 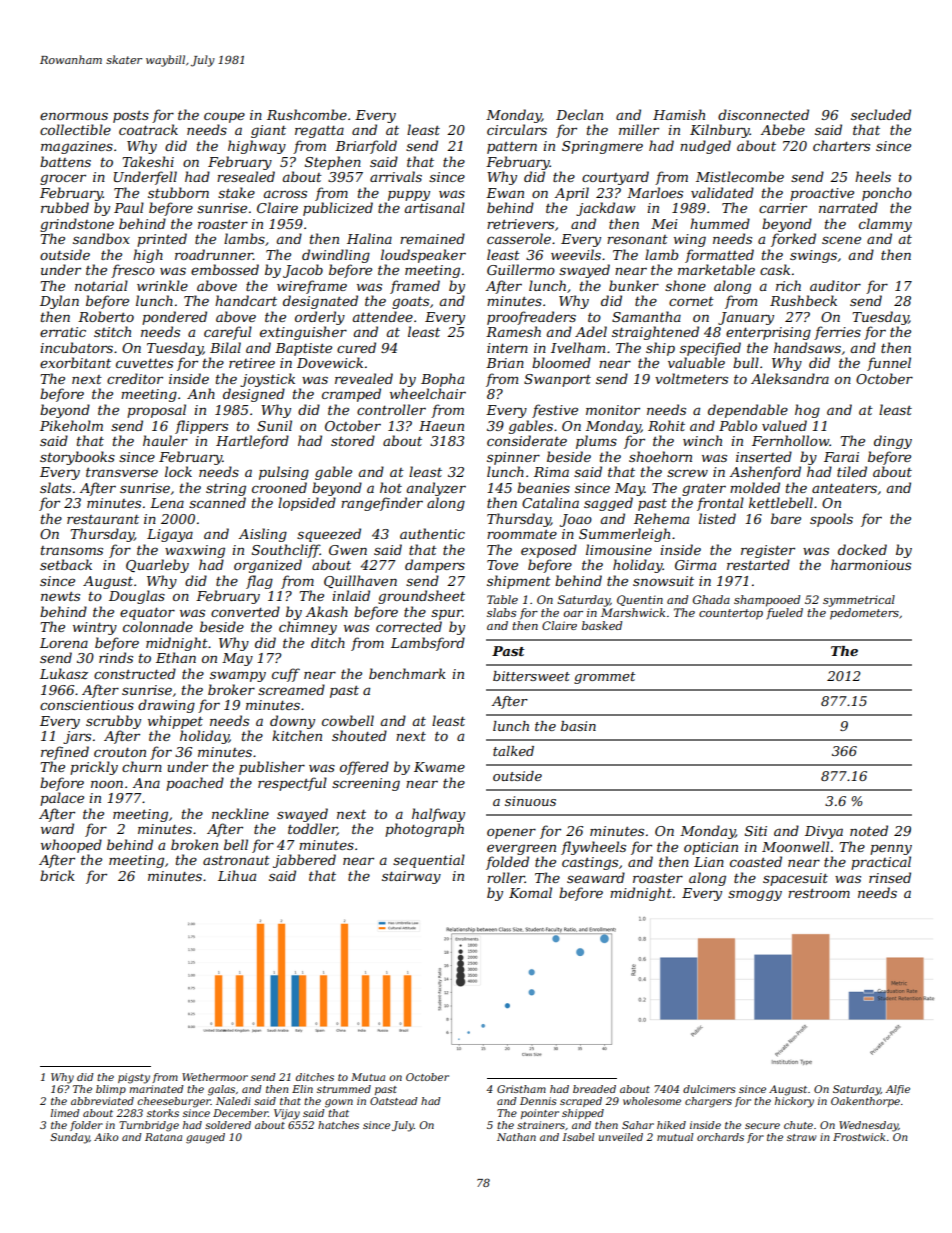 What do you see at coordinates (432, 238) in the screenshot?
I see `remained` at bounding box center [432, 238].
